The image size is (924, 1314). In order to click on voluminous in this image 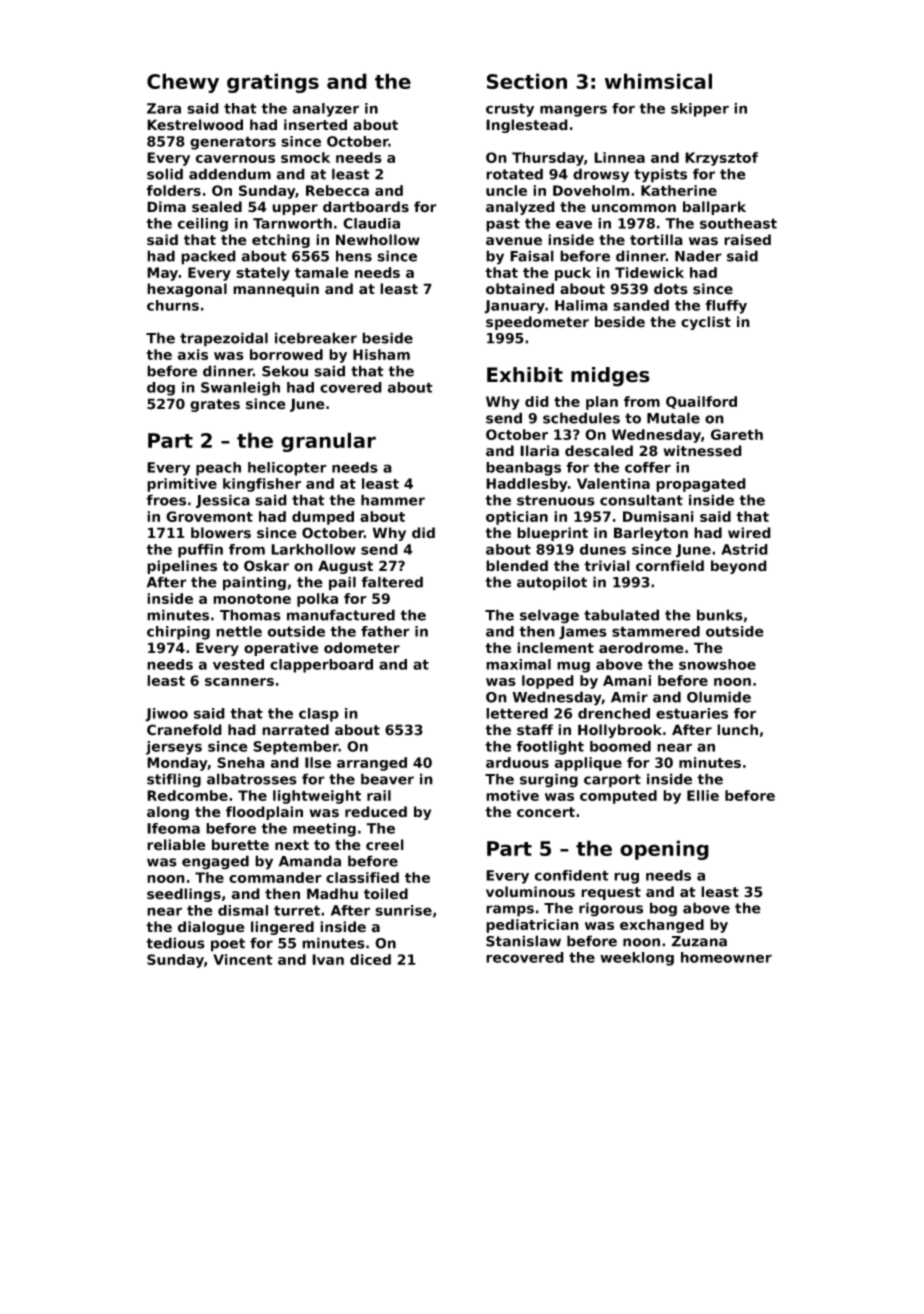, I will do `click(530, 892)`.
